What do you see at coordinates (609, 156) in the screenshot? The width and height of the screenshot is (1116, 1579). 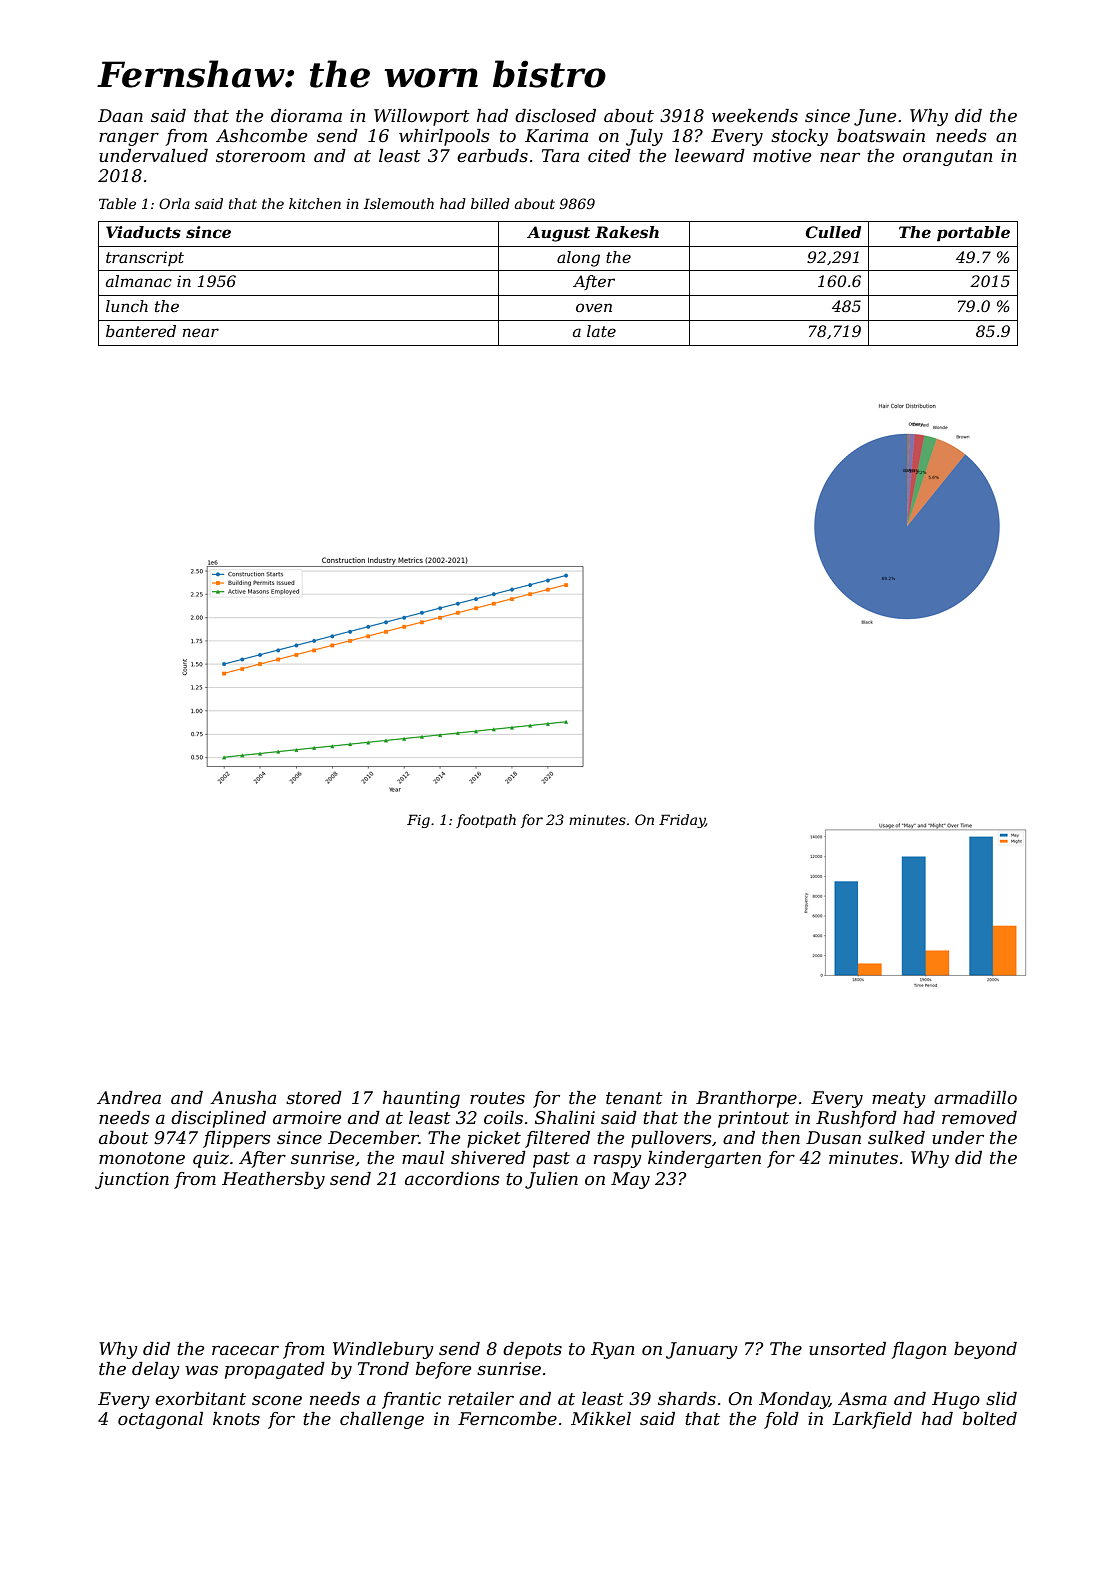 I see `cited` at bounding box center [609, 156].
